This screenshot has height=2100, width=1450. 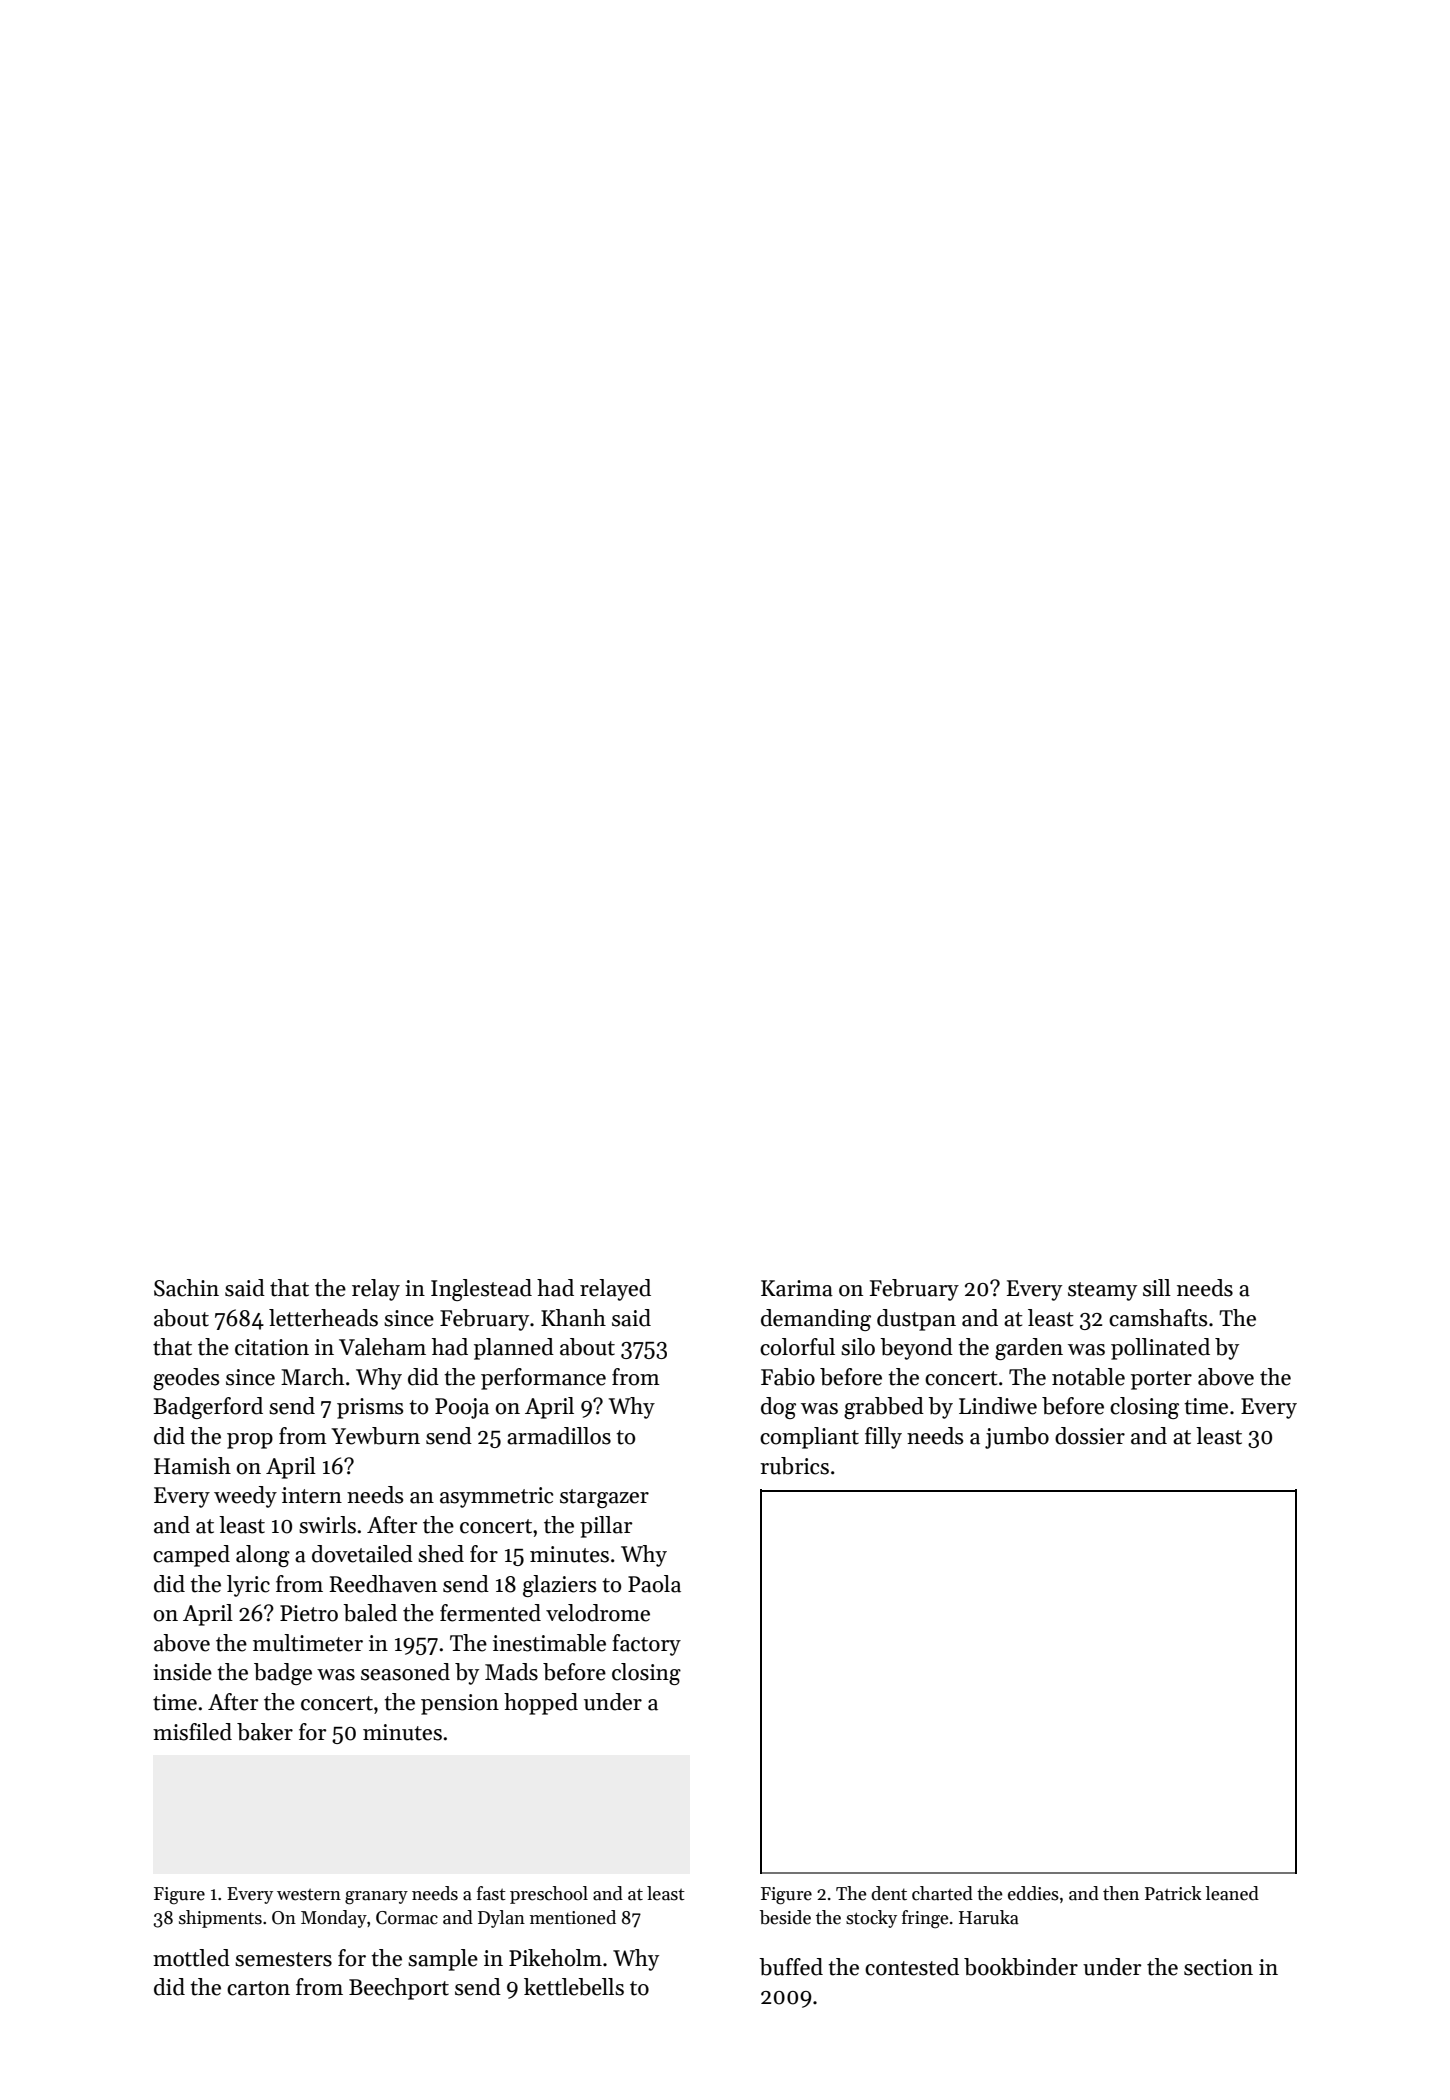 I want to click on Inglestead, so click(x=481, y=1290).
